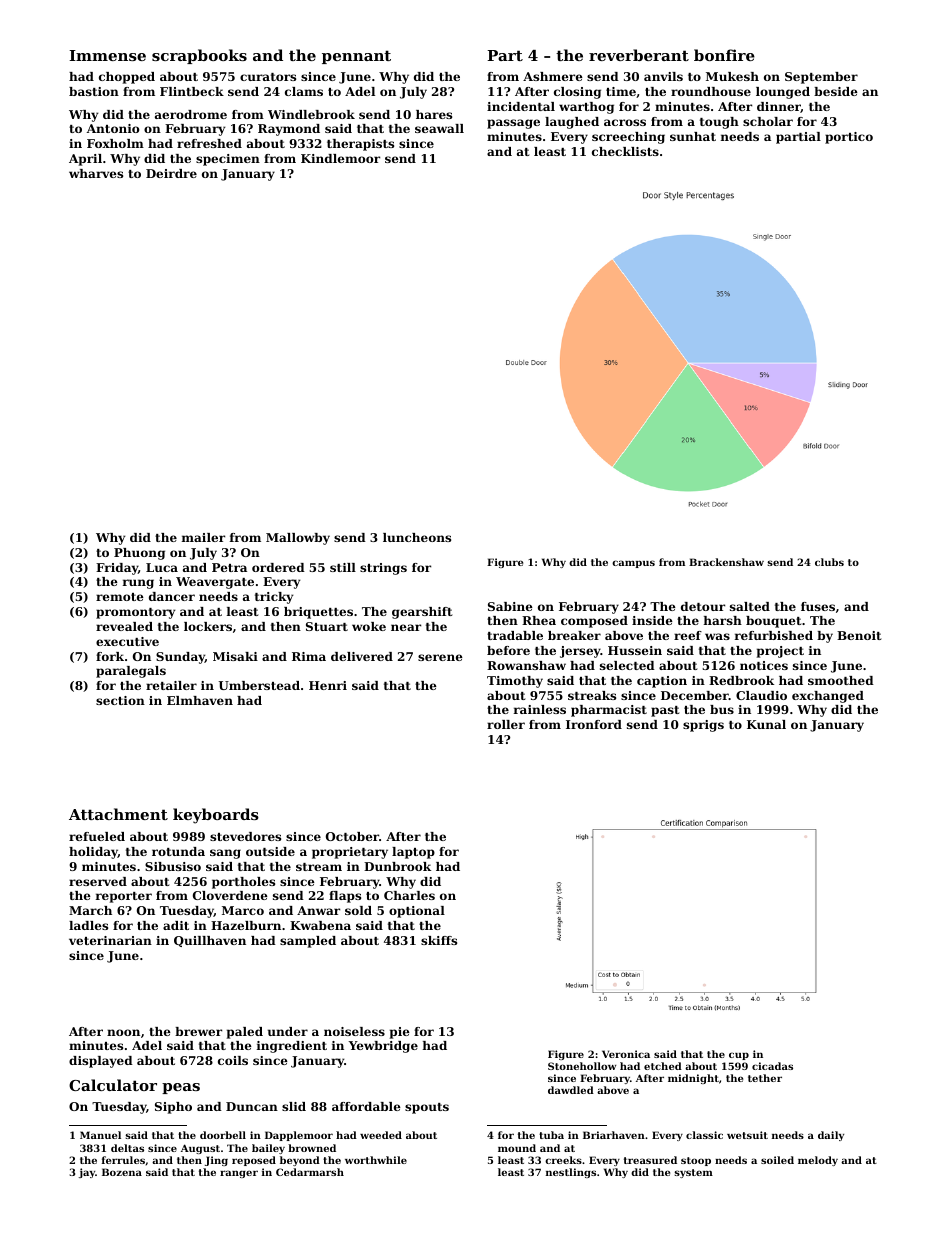 The width and height of the screenshot is (952, 1233). Describe the element at coordinates (383, 1047) in the screenshot. I see `Yewbridge` at that location.
